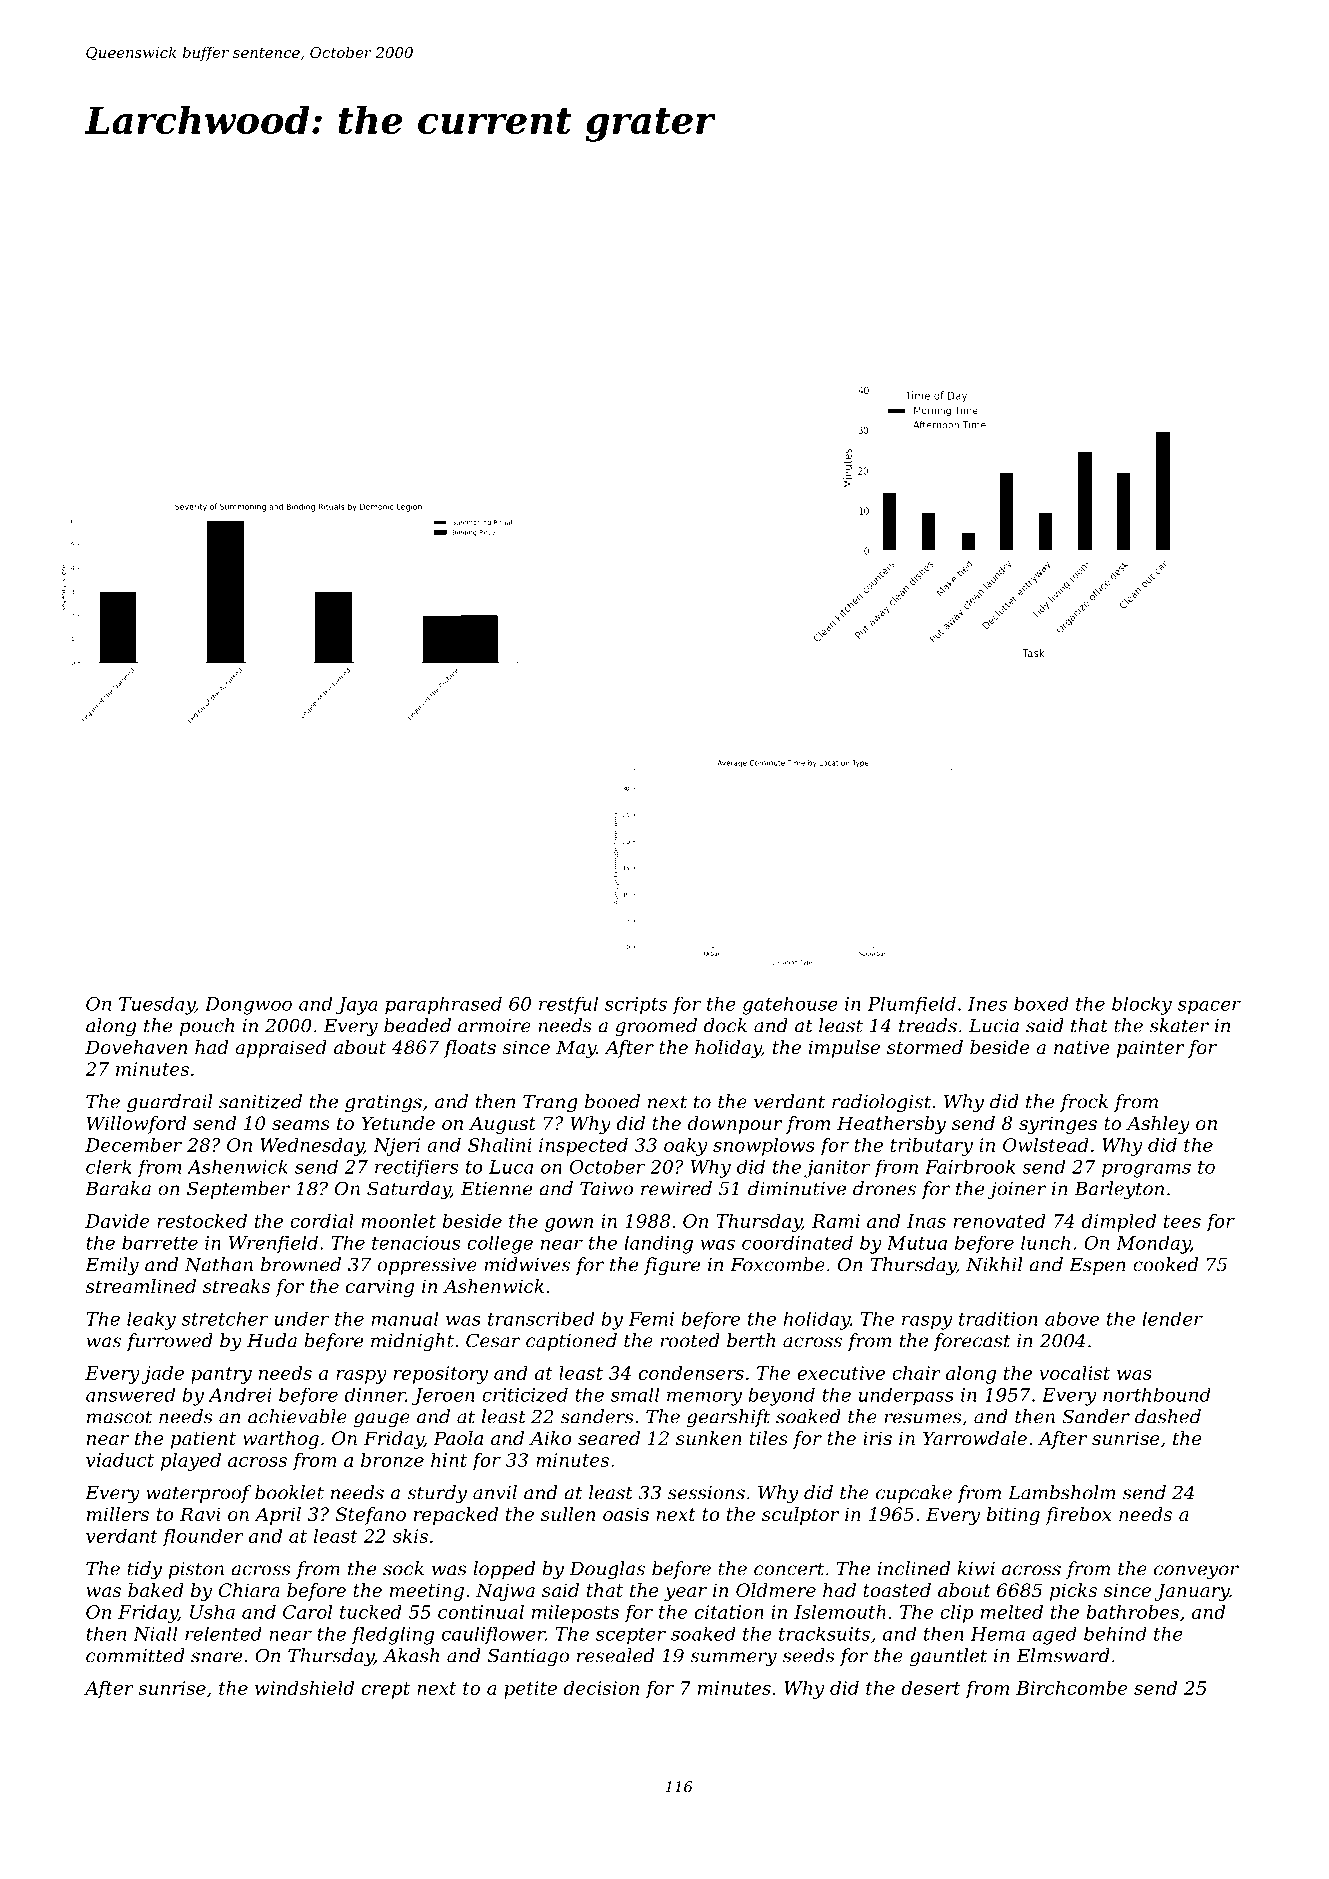  I want to click on seared, so click(609, 1438).
